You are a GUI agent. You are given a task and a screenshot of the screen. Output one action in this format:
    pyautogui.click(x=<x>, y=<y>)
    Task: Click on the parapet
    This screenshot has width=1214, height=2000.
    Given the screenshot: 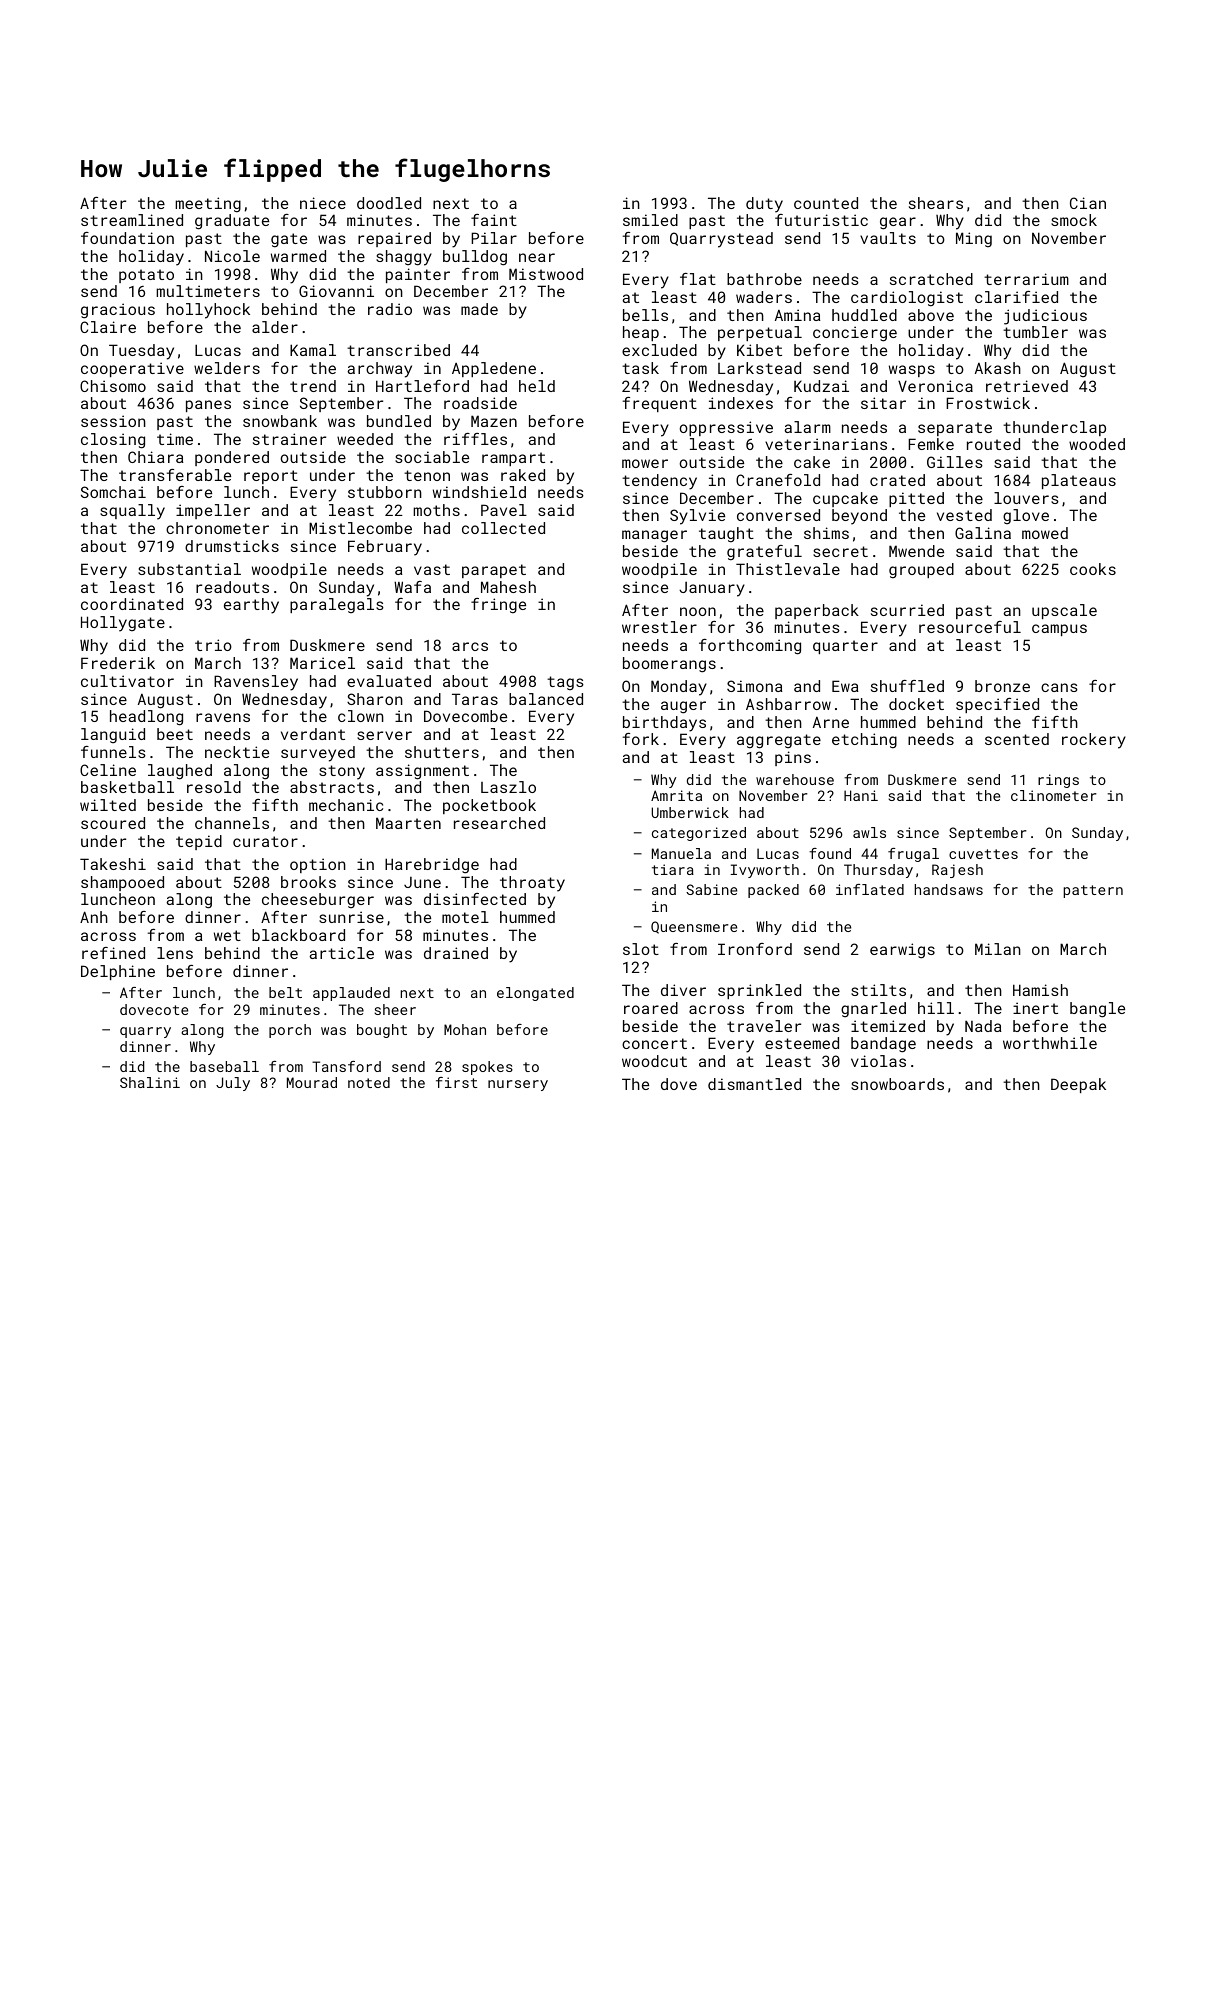 What is the action you would take?
    pyautogui.click(x=494, y=571)
